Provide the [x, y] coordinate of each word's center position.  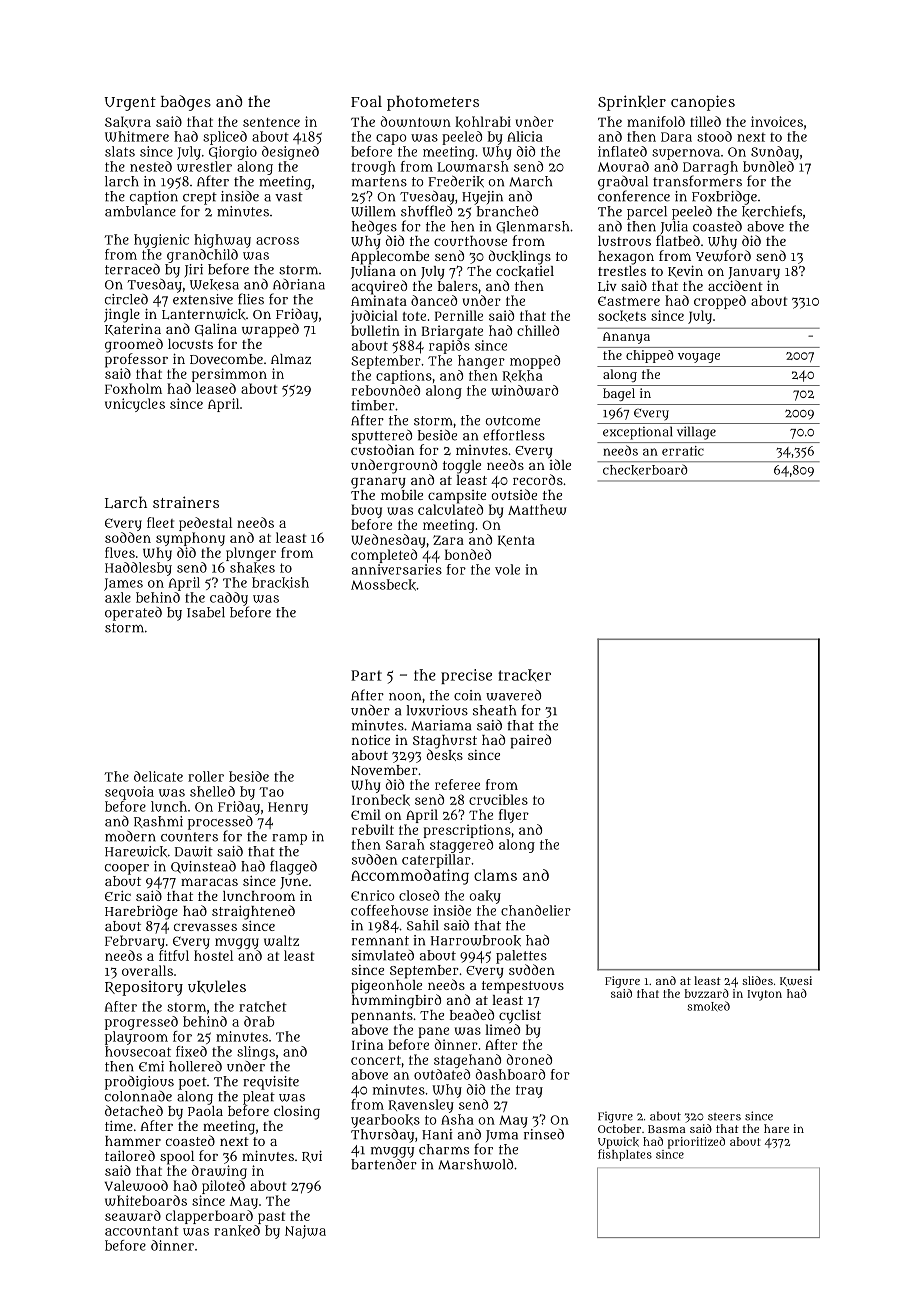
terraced [132, 269]
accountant [142, 1231]
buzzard [707, 993]
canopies [703, 103]
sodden [128, 537]
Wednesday [388, 541]
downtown [416, 121]
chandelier [536, 910]
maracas [209, 882]
